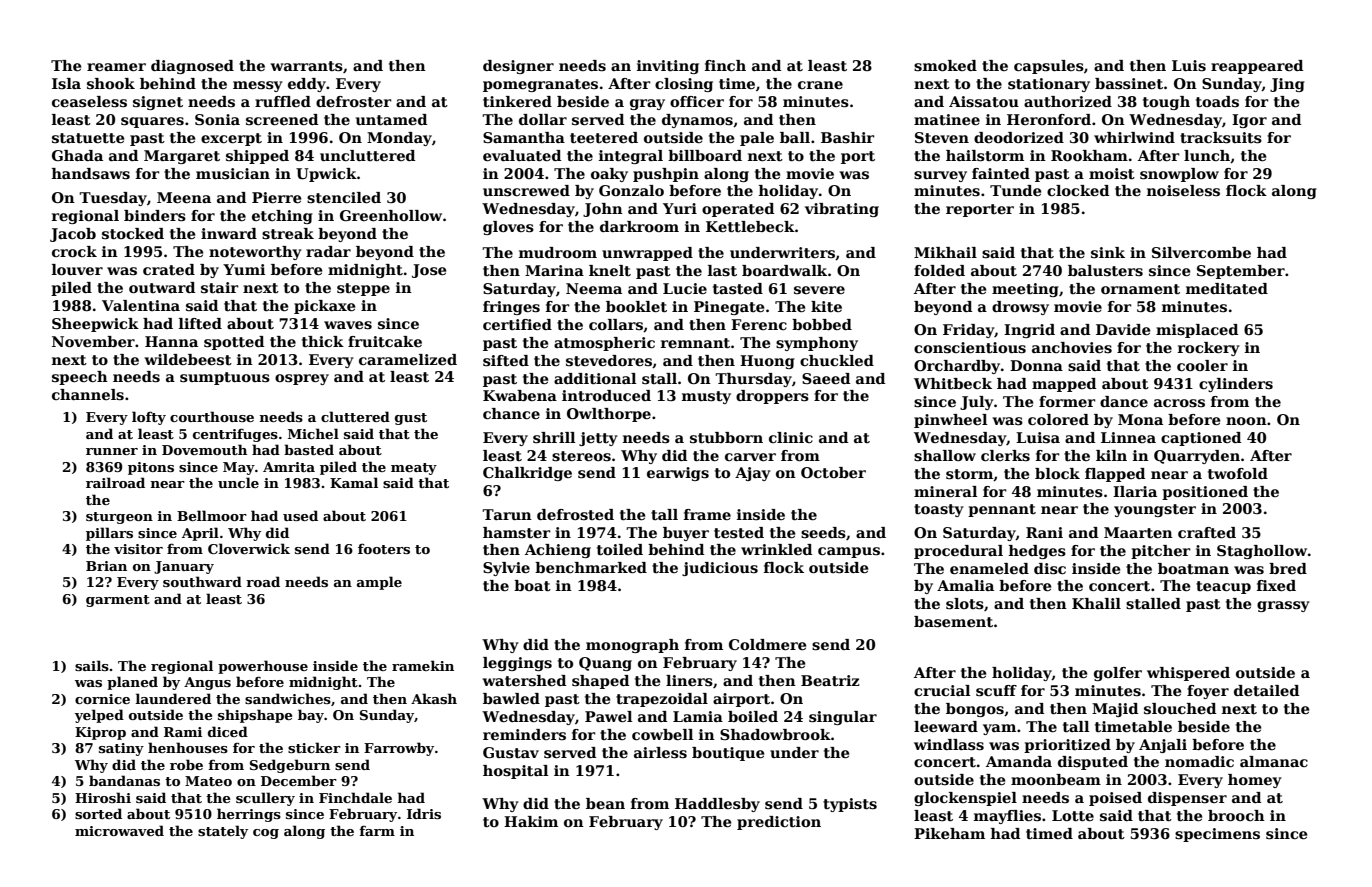 The height and width of the screenshot is (887, 1372). Describe the element at coordinates (116, 67) in the screenshot. I see `reamer` at that location.
